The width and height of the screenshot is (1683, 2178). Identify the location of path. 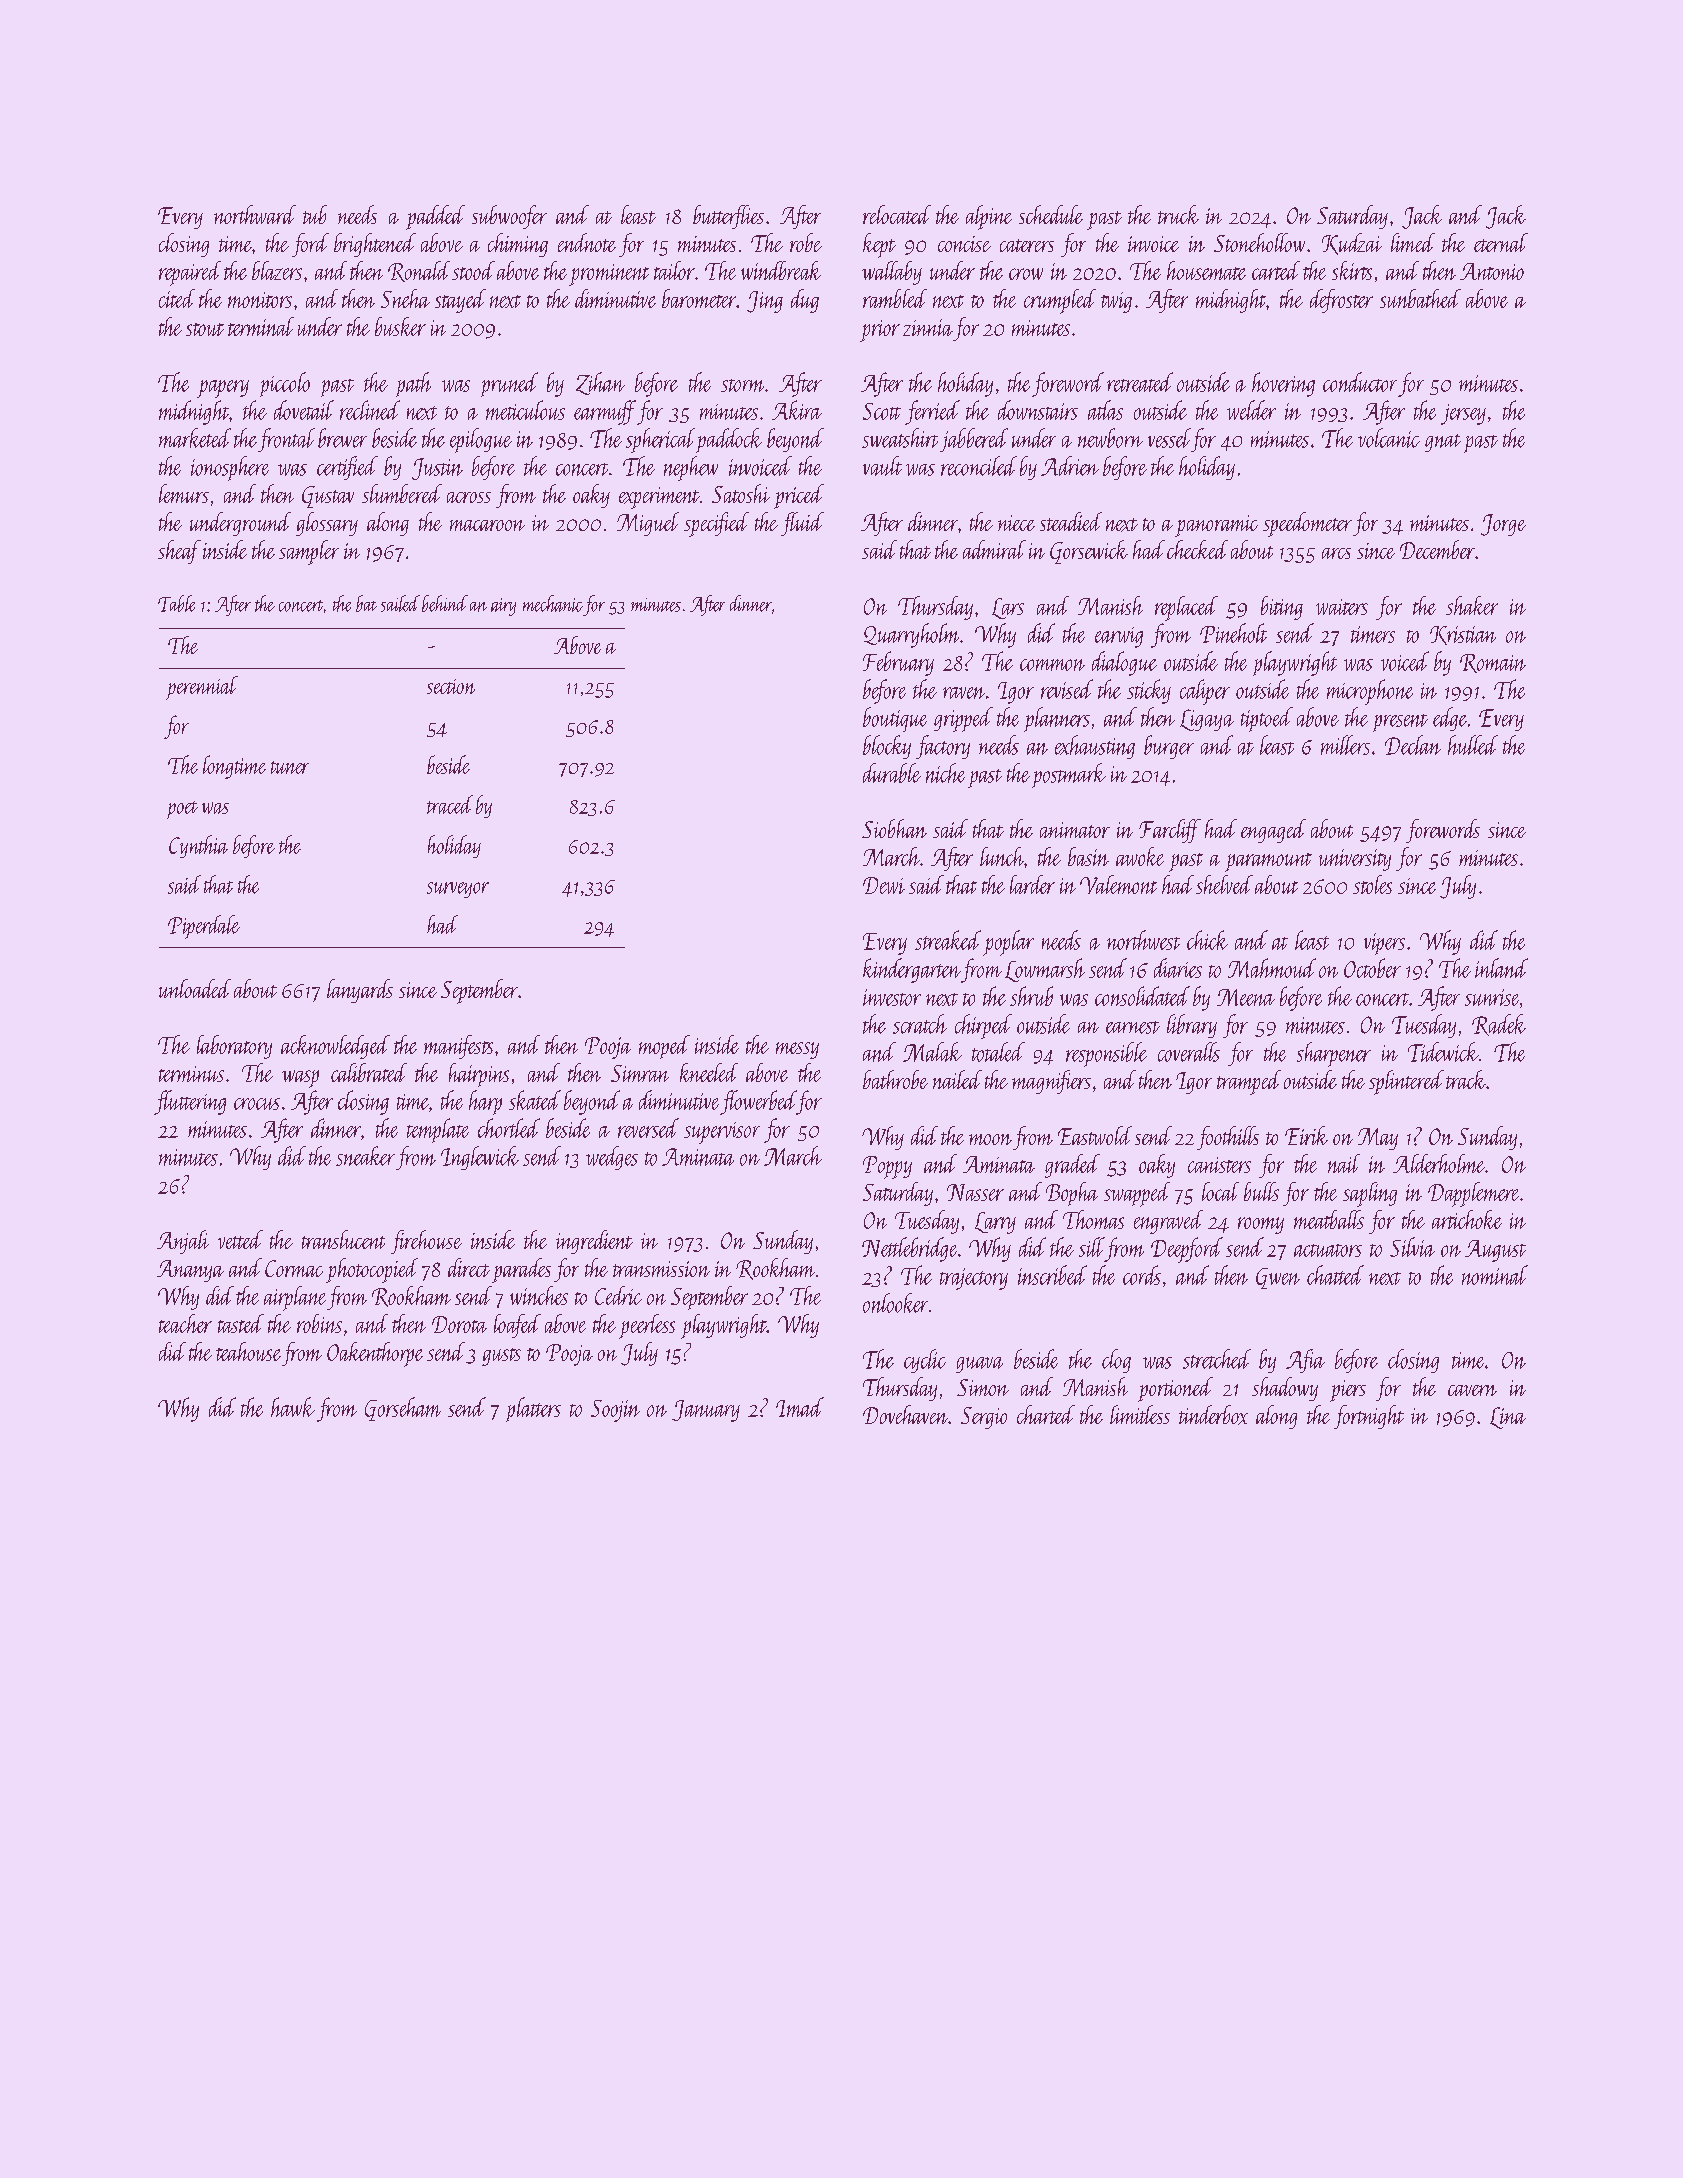
(413, 384).
